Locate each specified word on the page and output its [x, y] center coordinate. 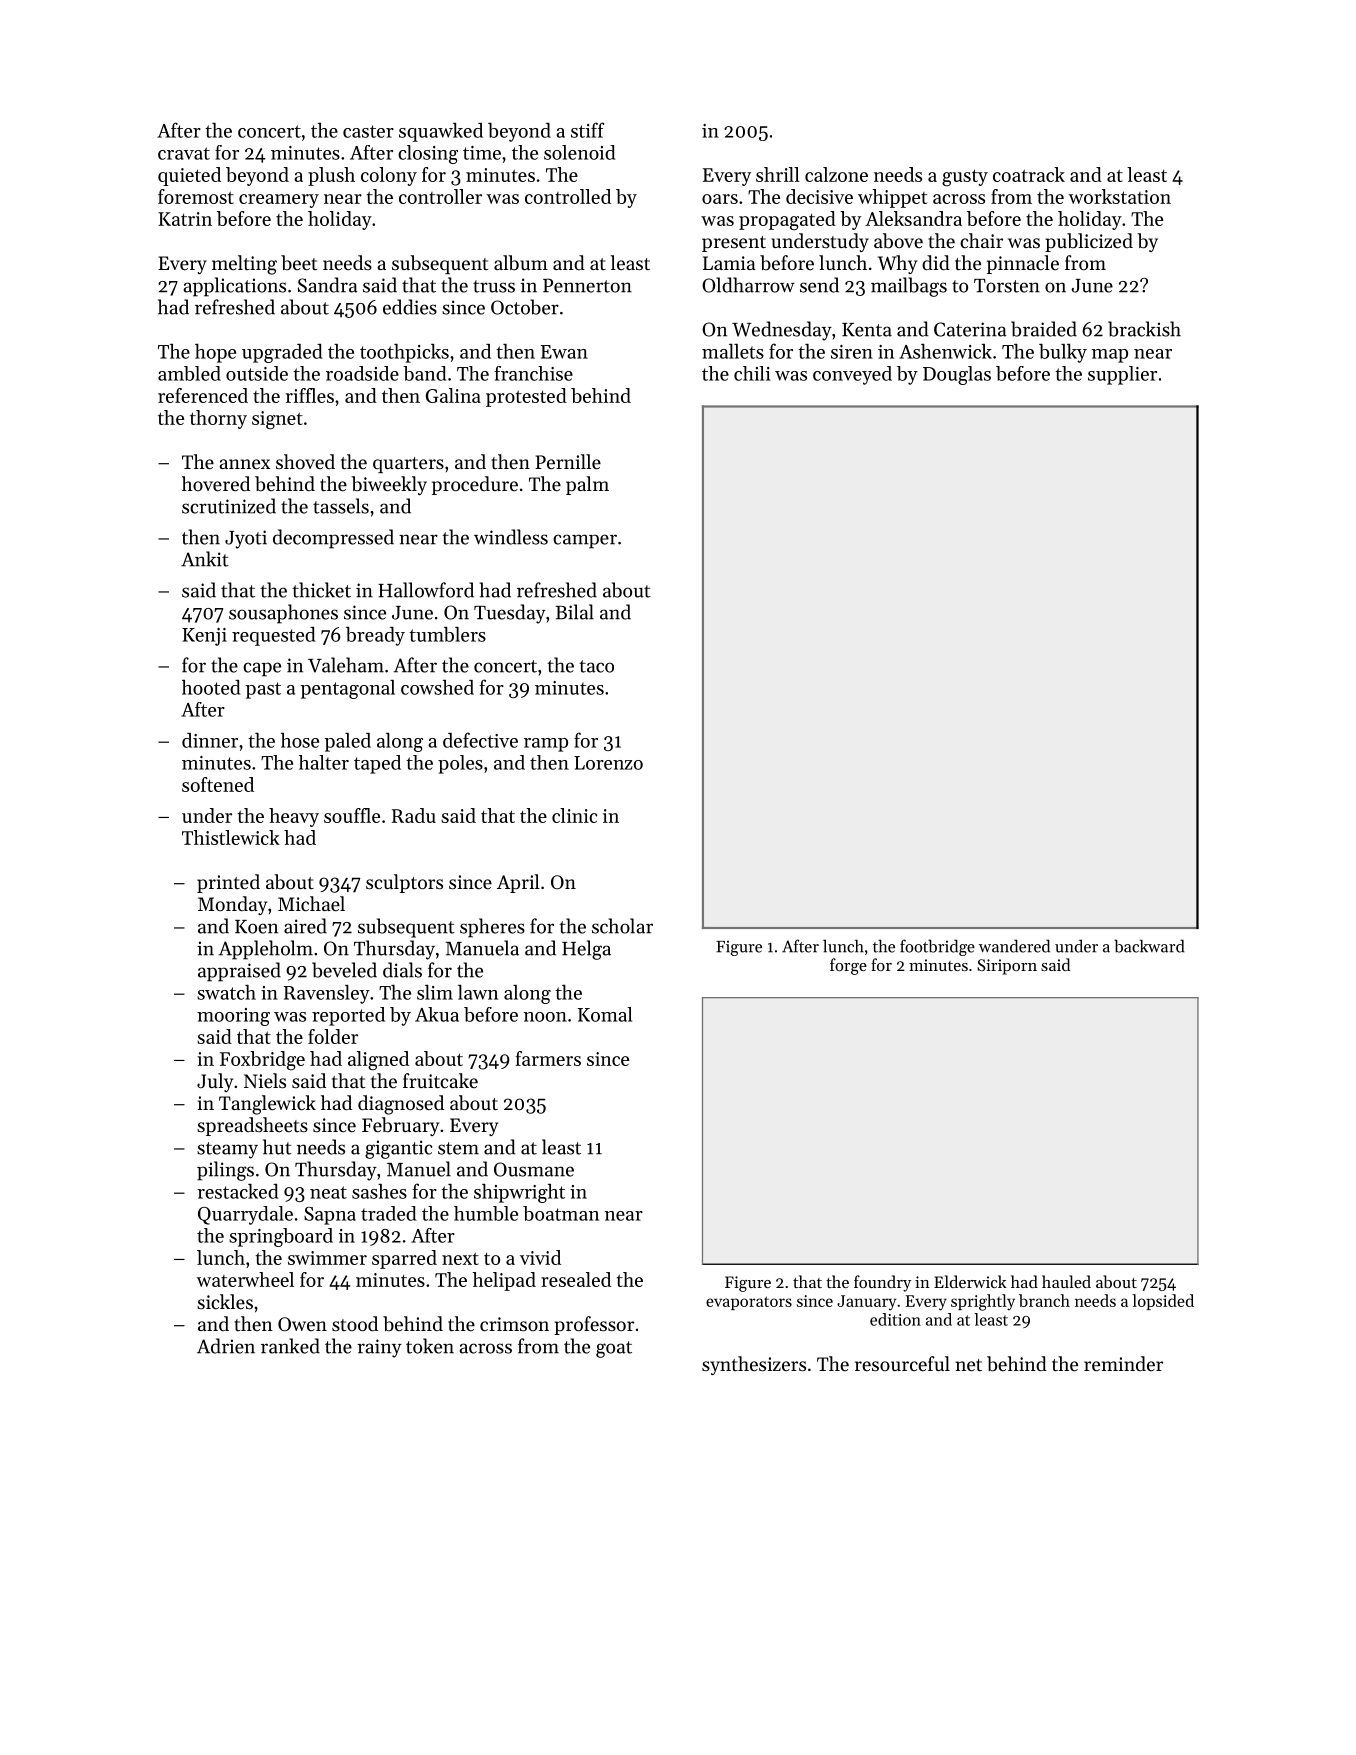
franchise [533, 373]
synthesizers [754, 1365]
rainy [379, 1348]
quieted [189, 176]
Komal [605, 1014]
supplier [1122, 375]
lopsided [1163, 1302]
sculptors [404, 883]
